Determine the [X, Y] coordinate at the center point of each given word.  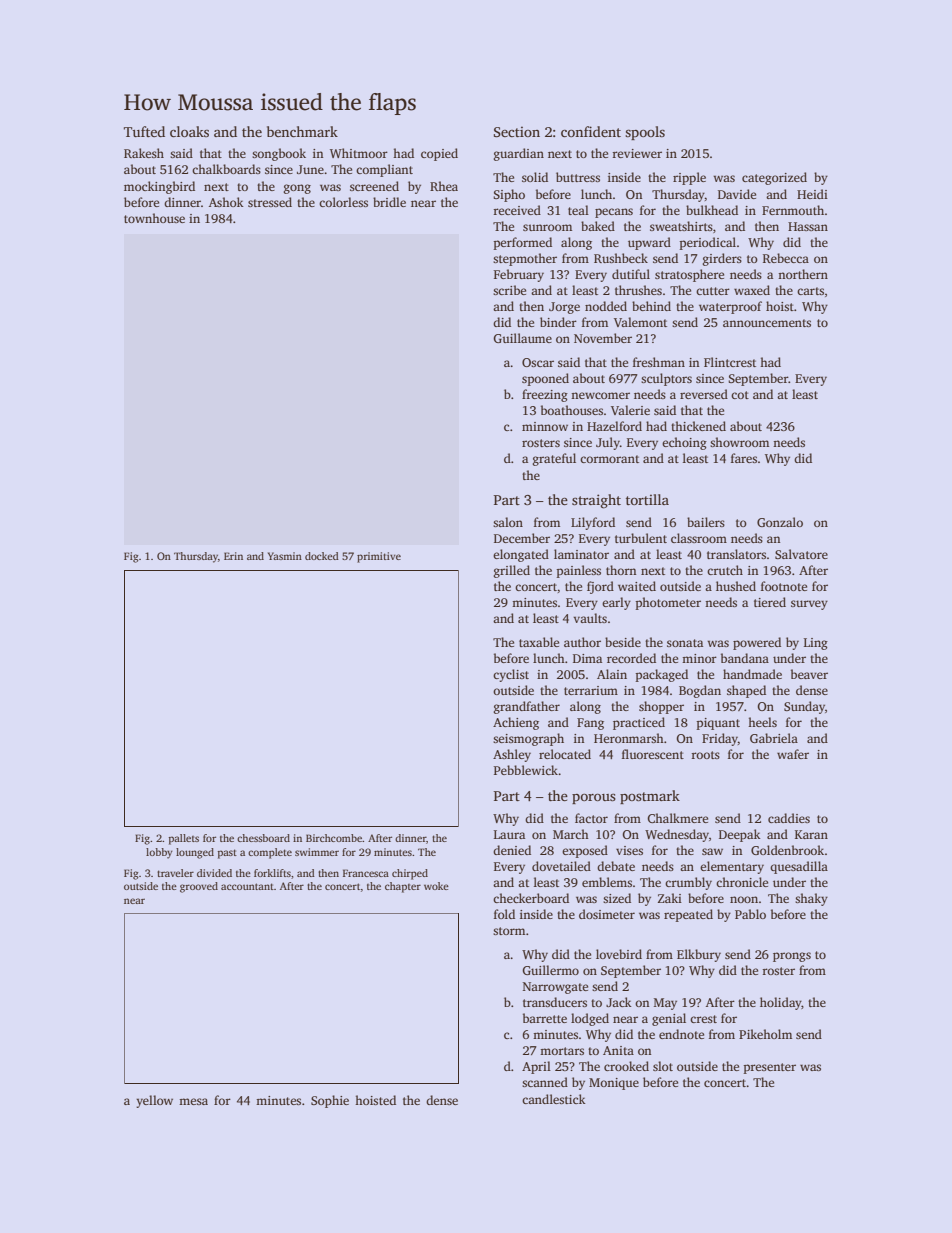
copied [439, 154]
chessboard [263, 838]
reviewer [637, 153]
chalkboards [226, 169]
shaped [746, 691]
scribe [509, 290]
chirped [410, 874]
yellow [154, 1101]
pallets [183, 839]
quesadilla [799, 867]
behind [651, 306]
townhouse [154, 218]
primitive [379, 557]
